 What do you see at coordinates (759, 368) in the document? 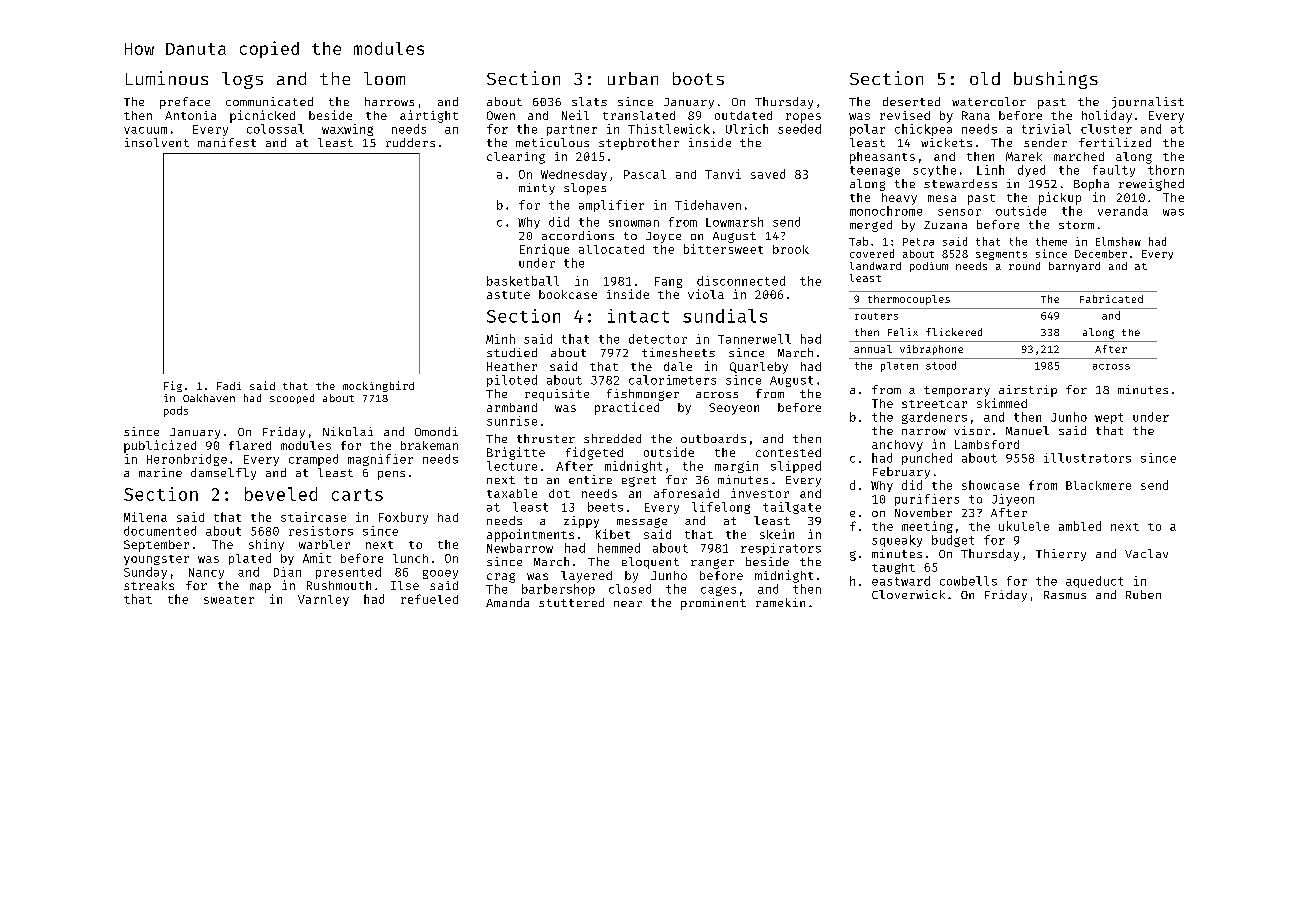
I see `Quarleby` at bounding box center [759, 368].
